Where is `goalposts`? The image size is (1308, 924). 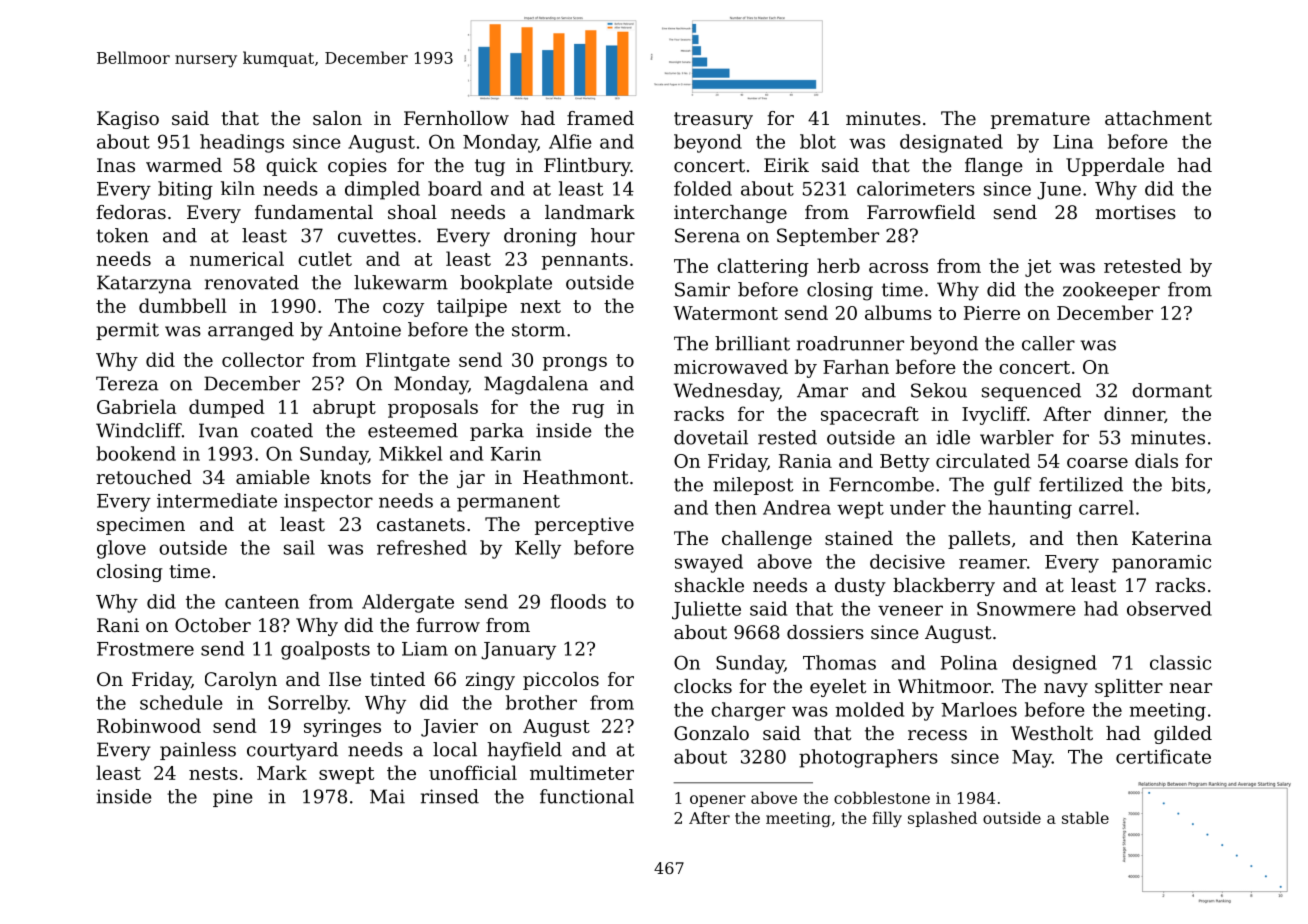 goalposts is located at coordinates (325, 650).
